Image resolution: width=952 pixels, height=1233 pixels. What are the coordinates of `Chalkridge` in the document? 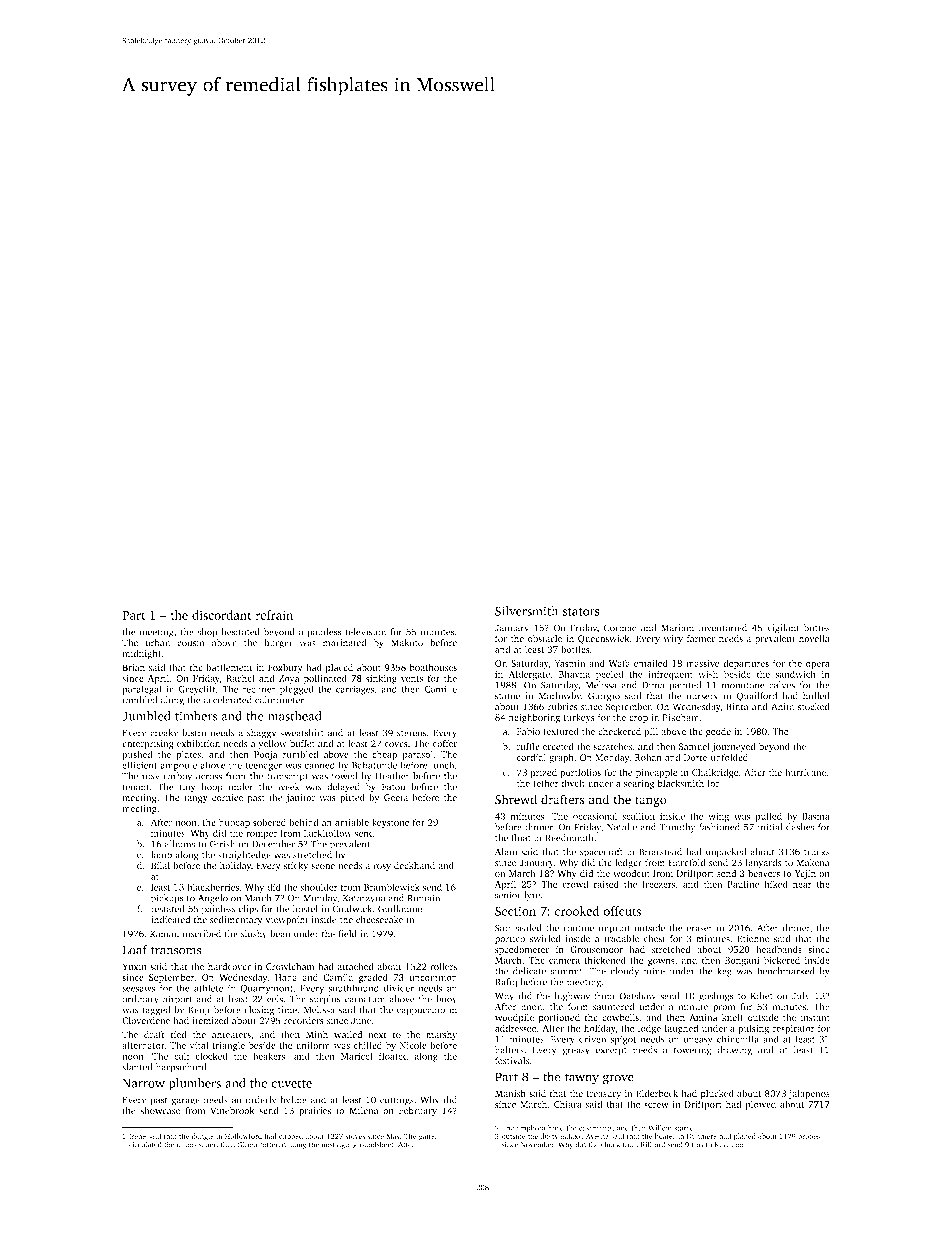 It's located at (715, 773).
